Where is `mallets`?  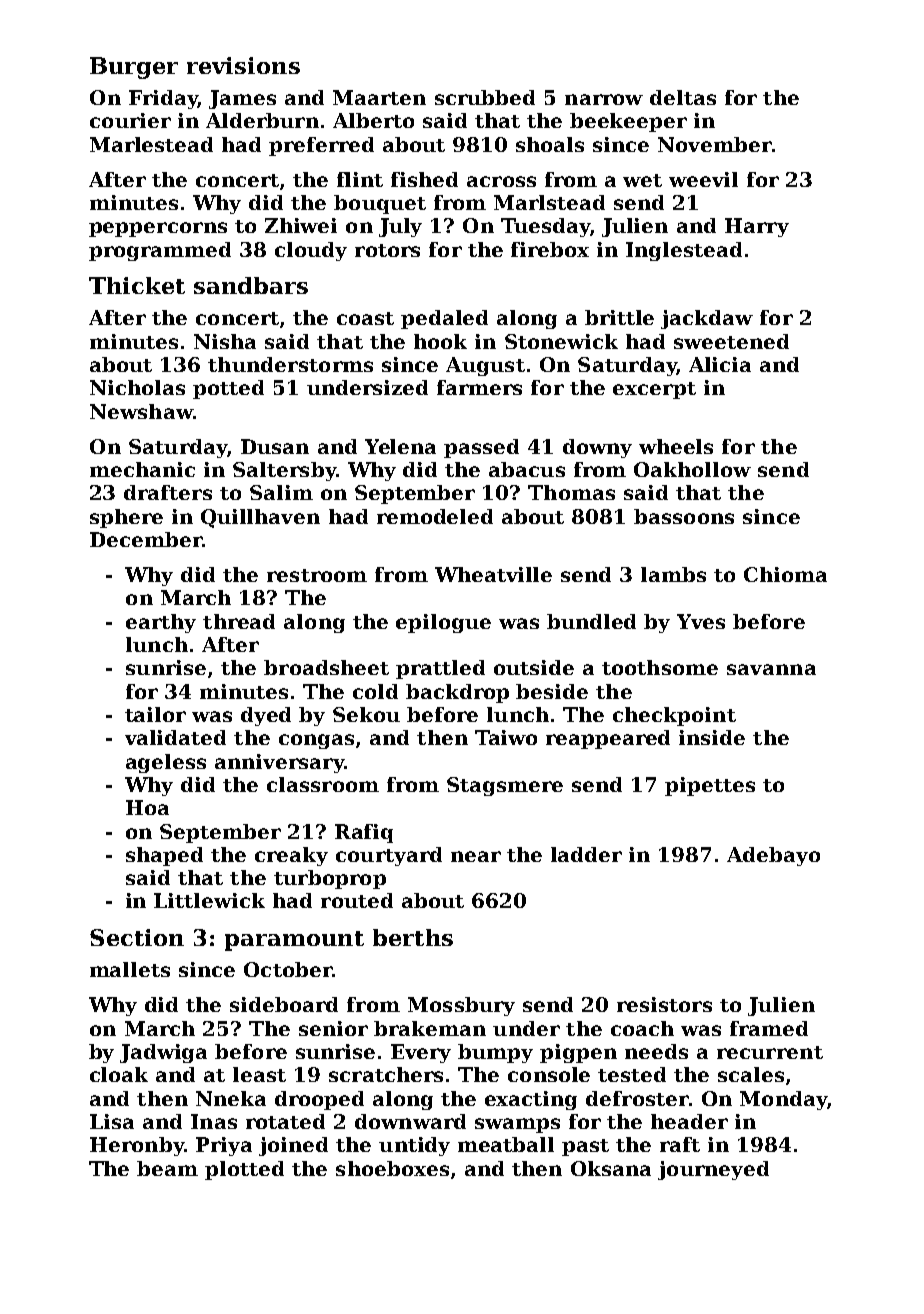 mallets is located at coordinates (130, 969).
